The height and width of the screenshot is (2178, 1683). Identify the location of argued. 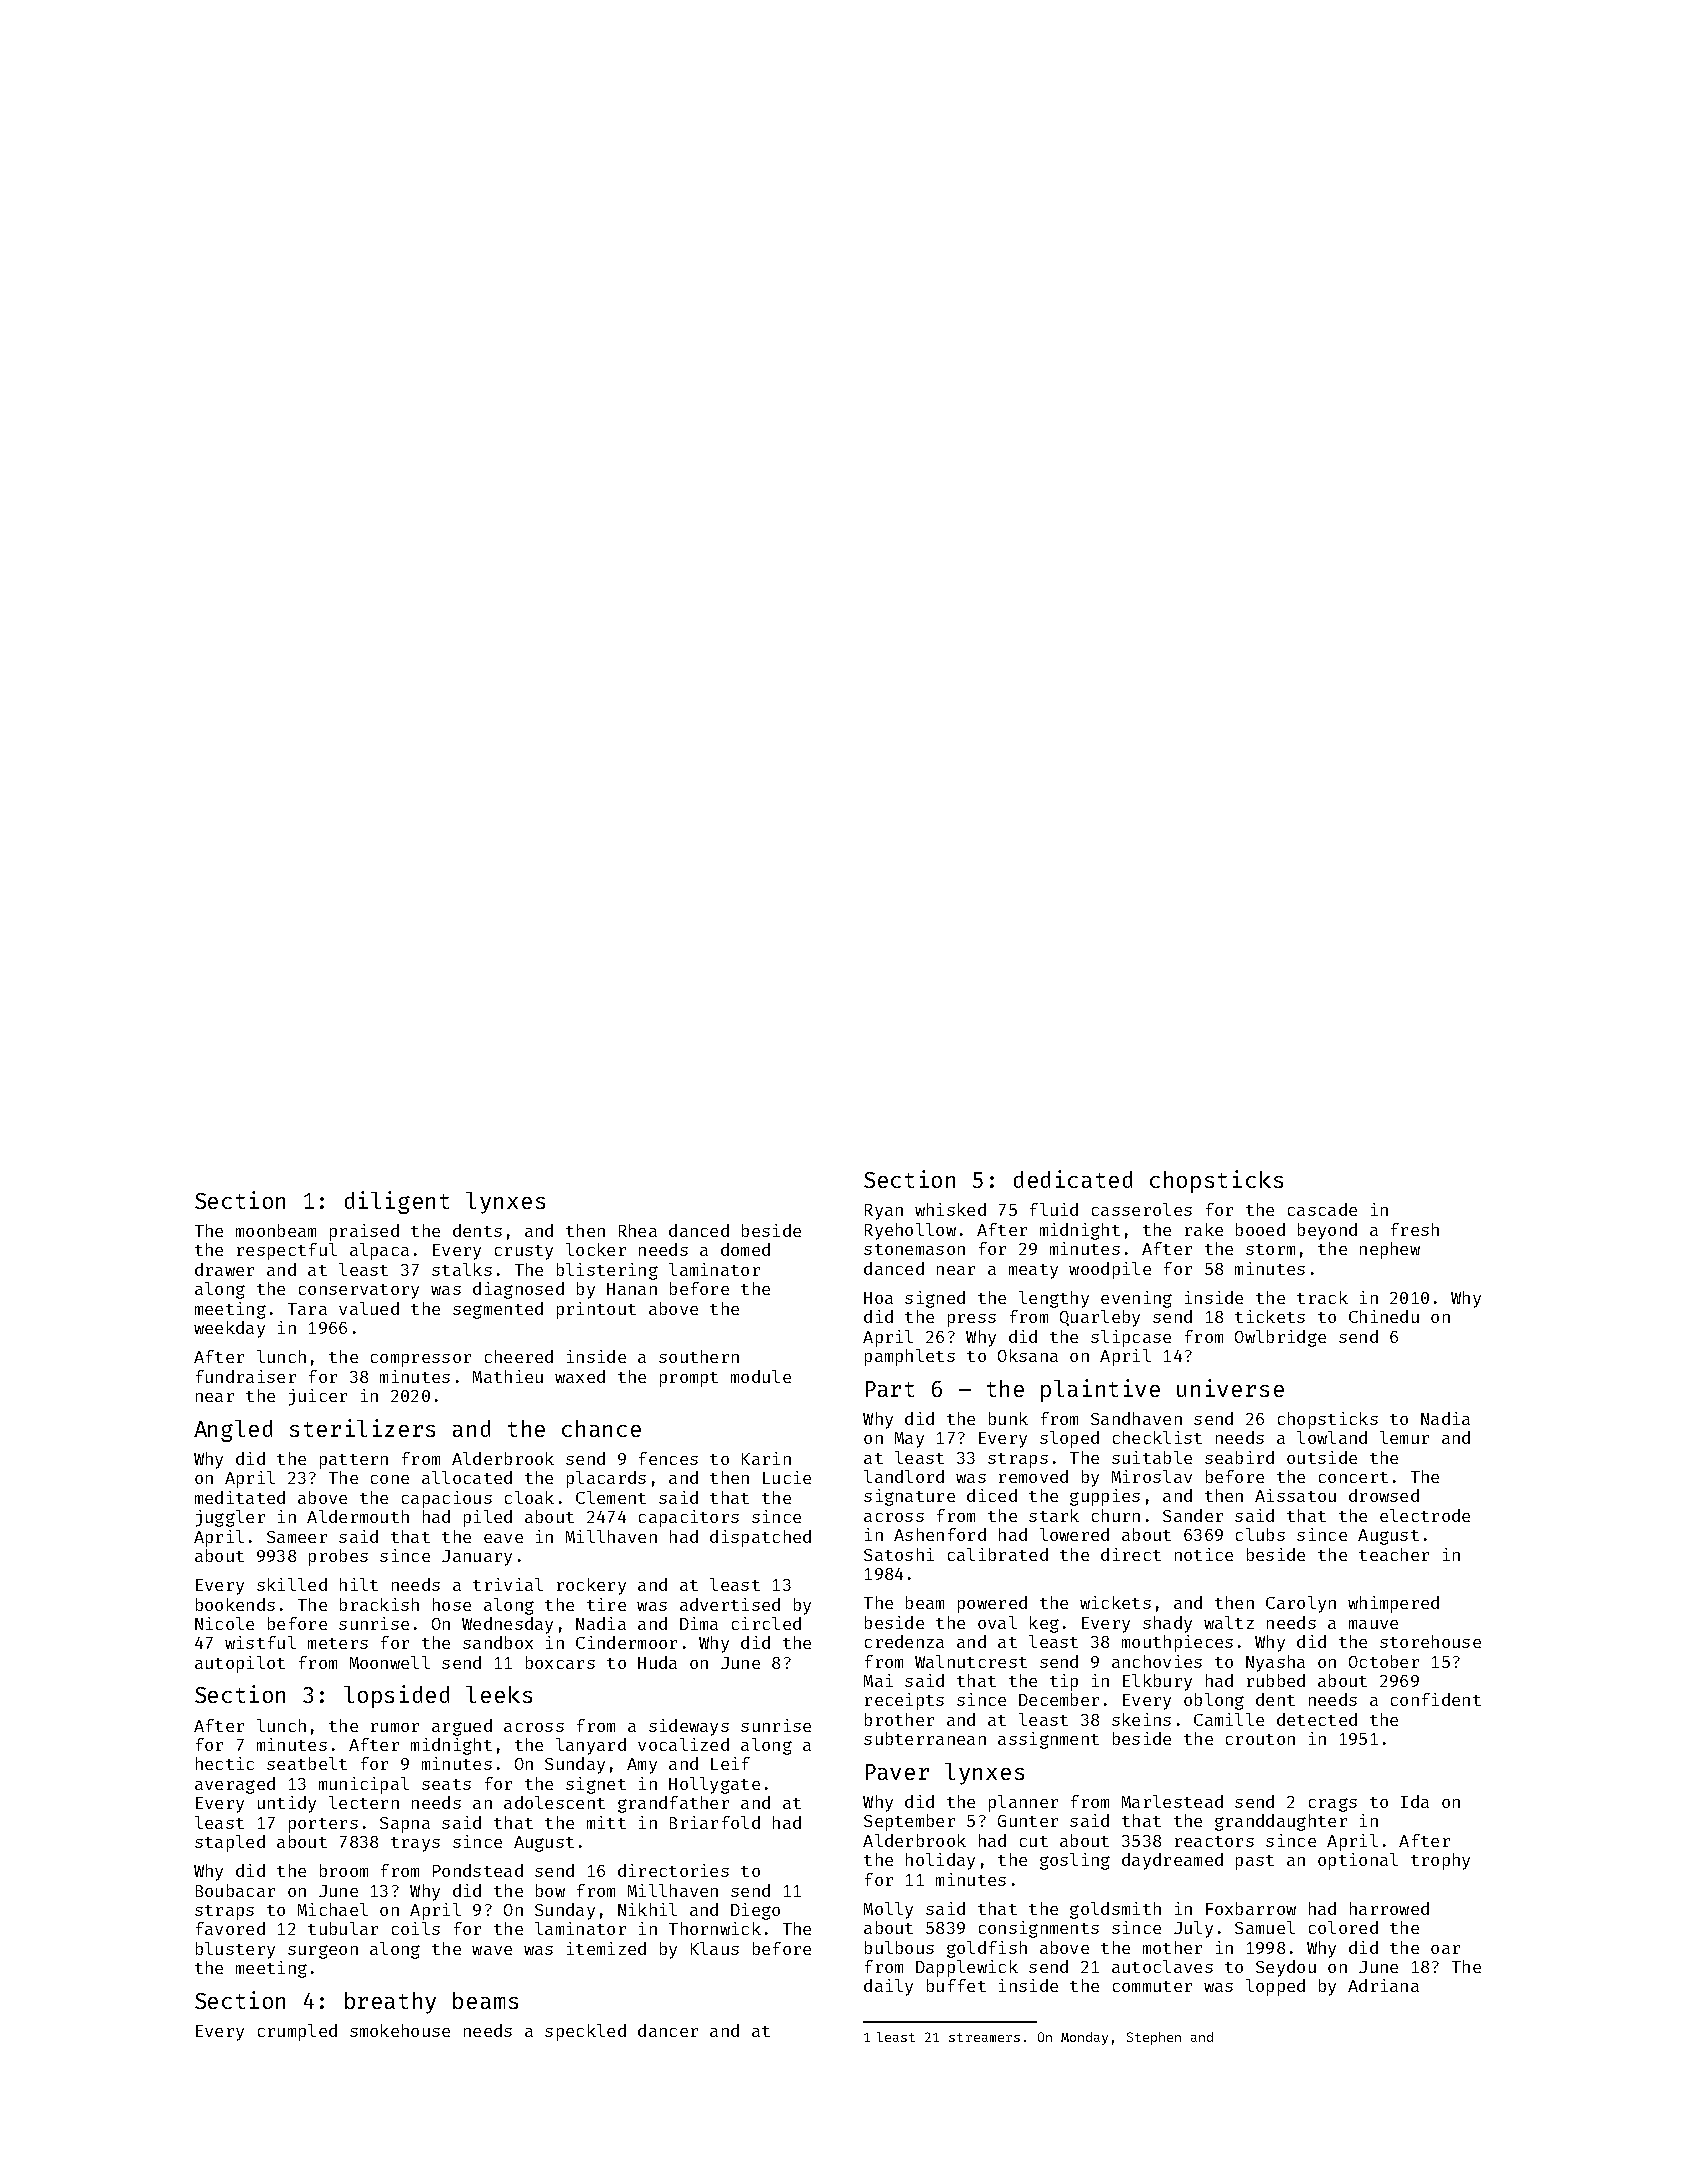
(462, 1727).
